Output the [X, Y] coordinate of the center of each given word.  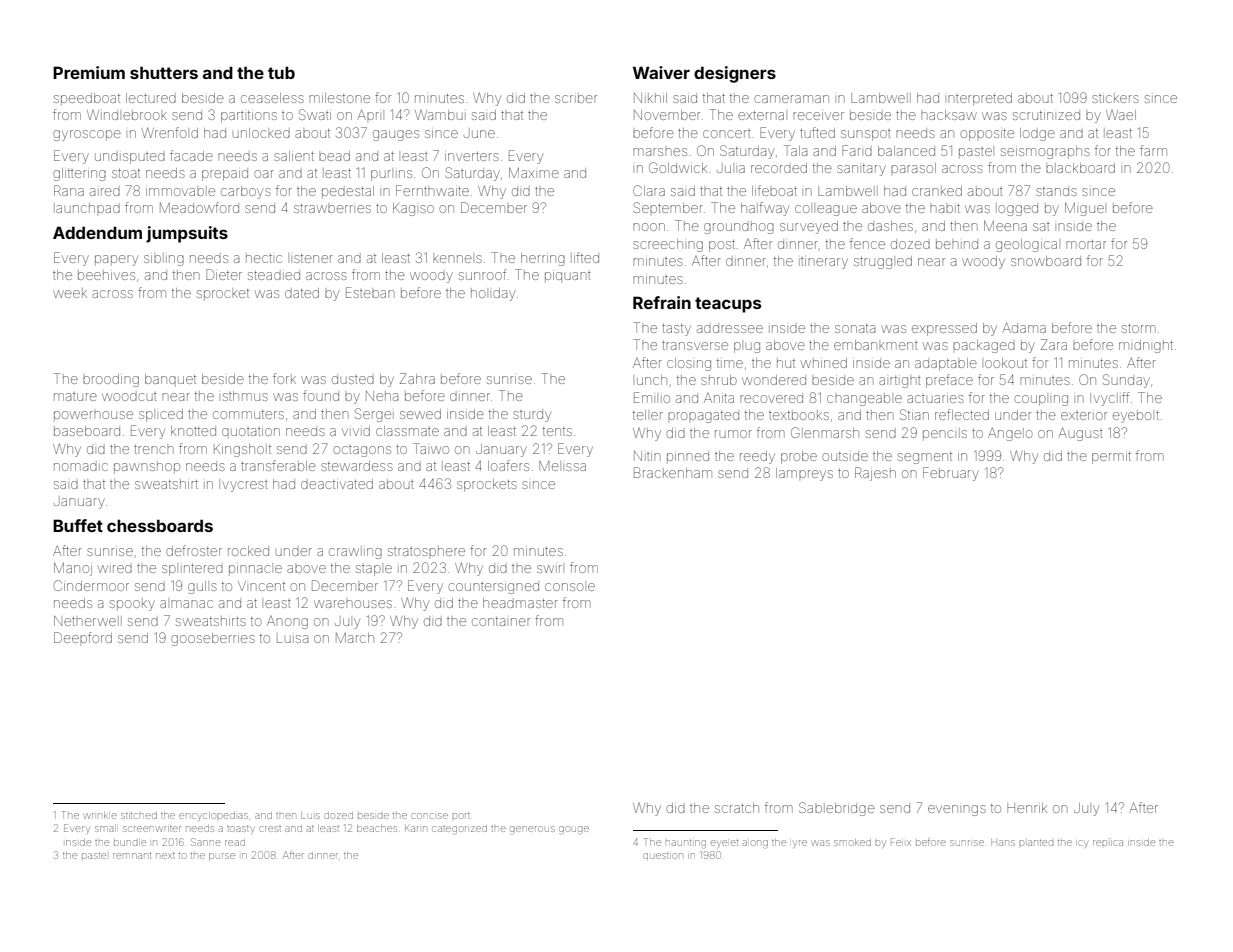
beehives [106, 275]
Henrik [1027, 808]
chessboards [160, 525]
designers [735, 74]
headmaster [520, 603]
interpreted [980, 99]
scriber [576, 98]
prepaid [225, 175]
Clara [649, 190]
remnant [132, 856]
